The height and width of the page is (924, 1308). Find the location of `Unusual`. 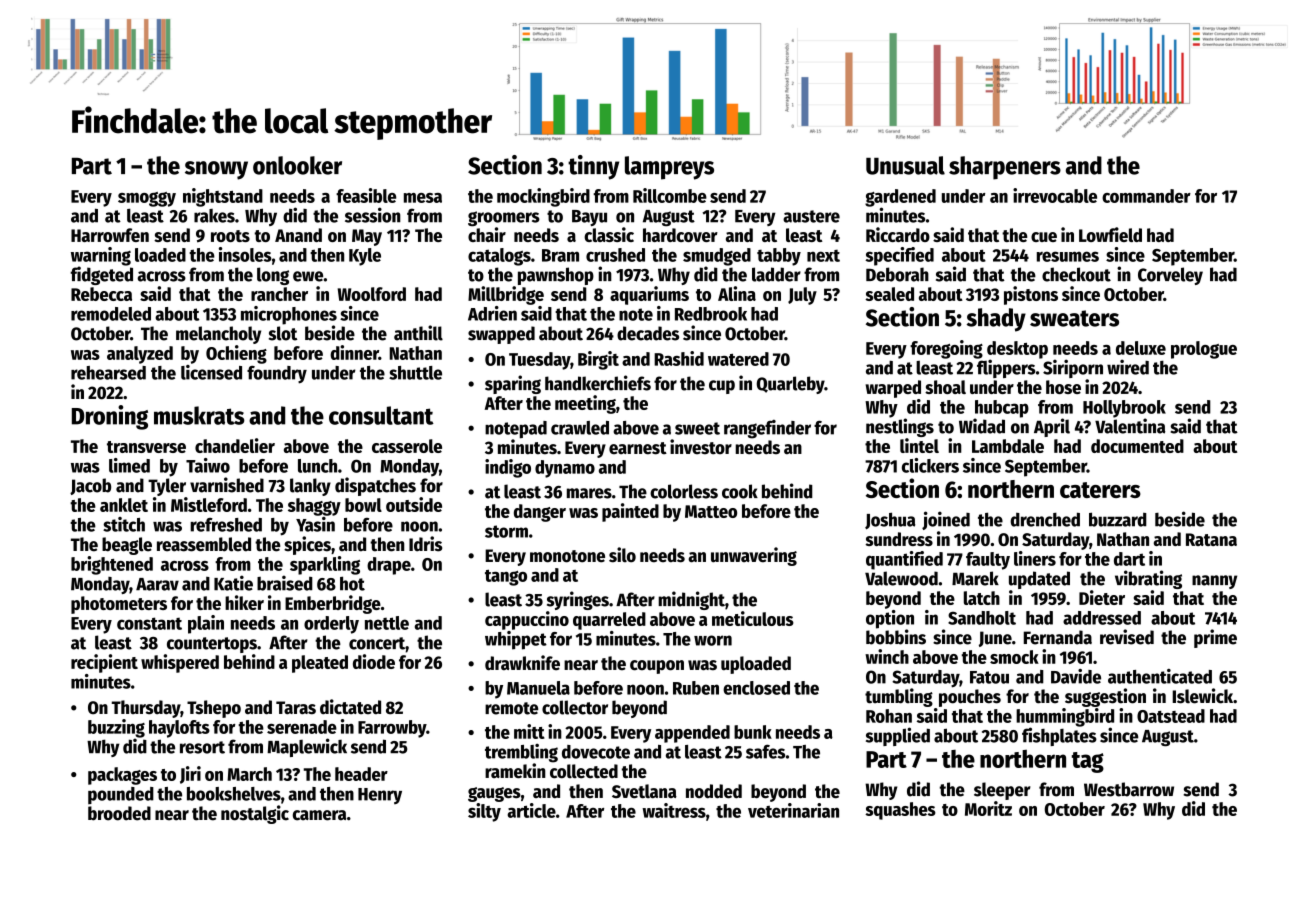

Unusual is located at coordinates (905, 165).
